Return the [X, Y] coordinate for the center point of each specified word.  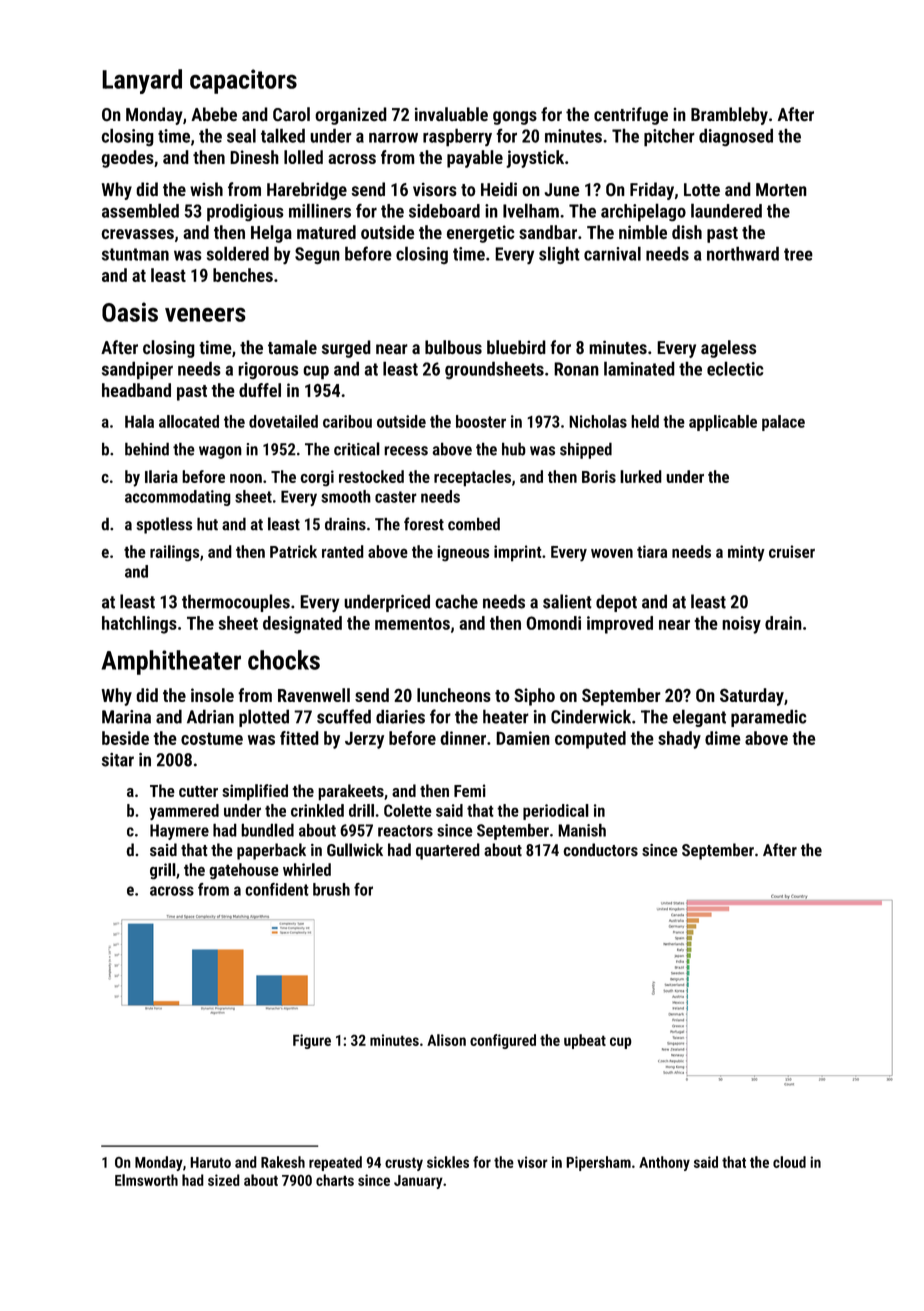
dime [723, 738]
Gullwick [355, 850]
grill [163, 871]
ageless [728, 349]
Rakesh [283, 1162]
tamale [292, 347]
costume [212, 738]
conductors [600, 850]
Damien [523, 738]
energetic [481, 234]
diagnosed [736, 137]
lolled [303, 157]
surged [346, 349]
